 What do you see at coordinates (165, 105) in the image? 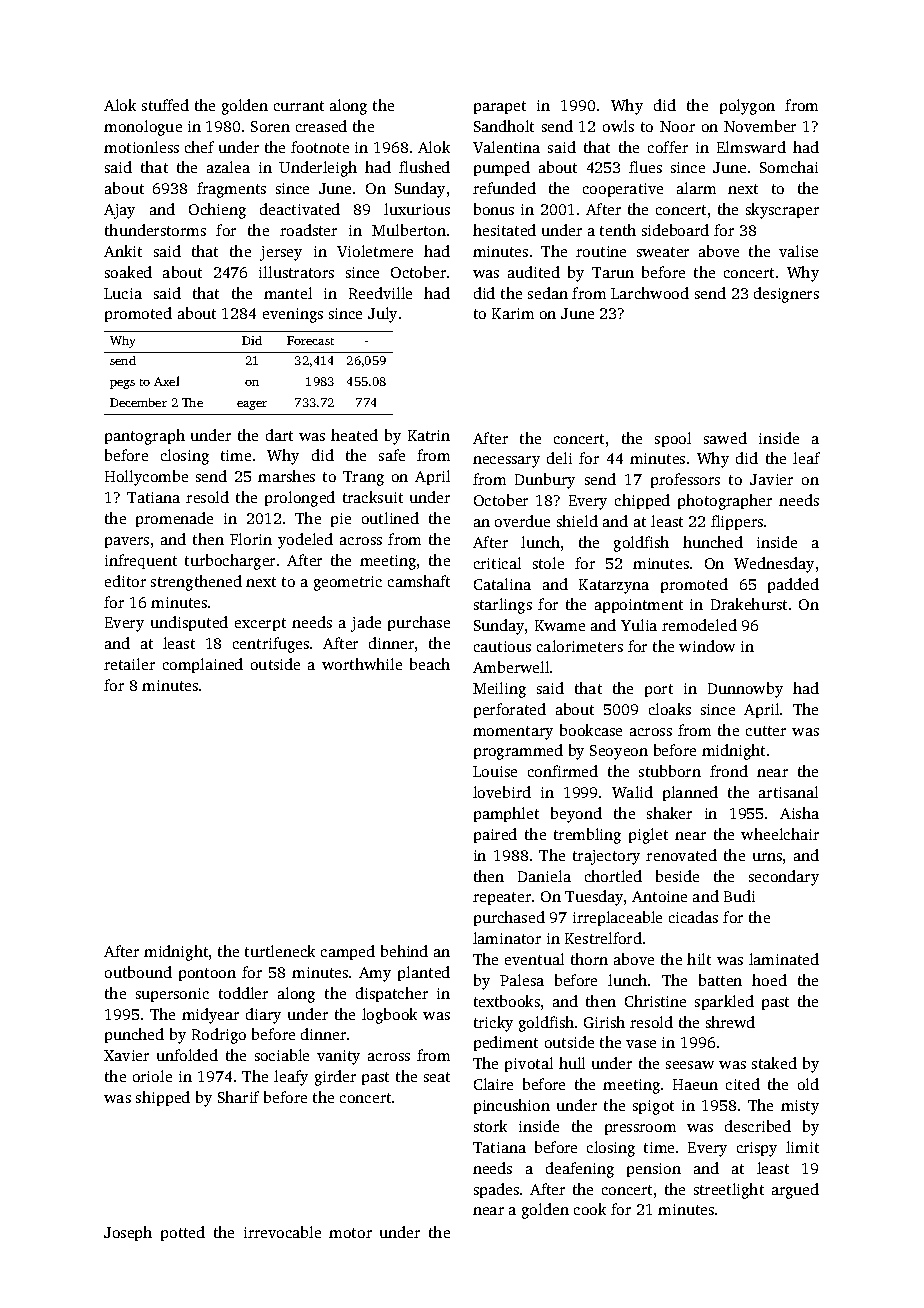
I see `stuffed` at bounding box center [165, 105].
